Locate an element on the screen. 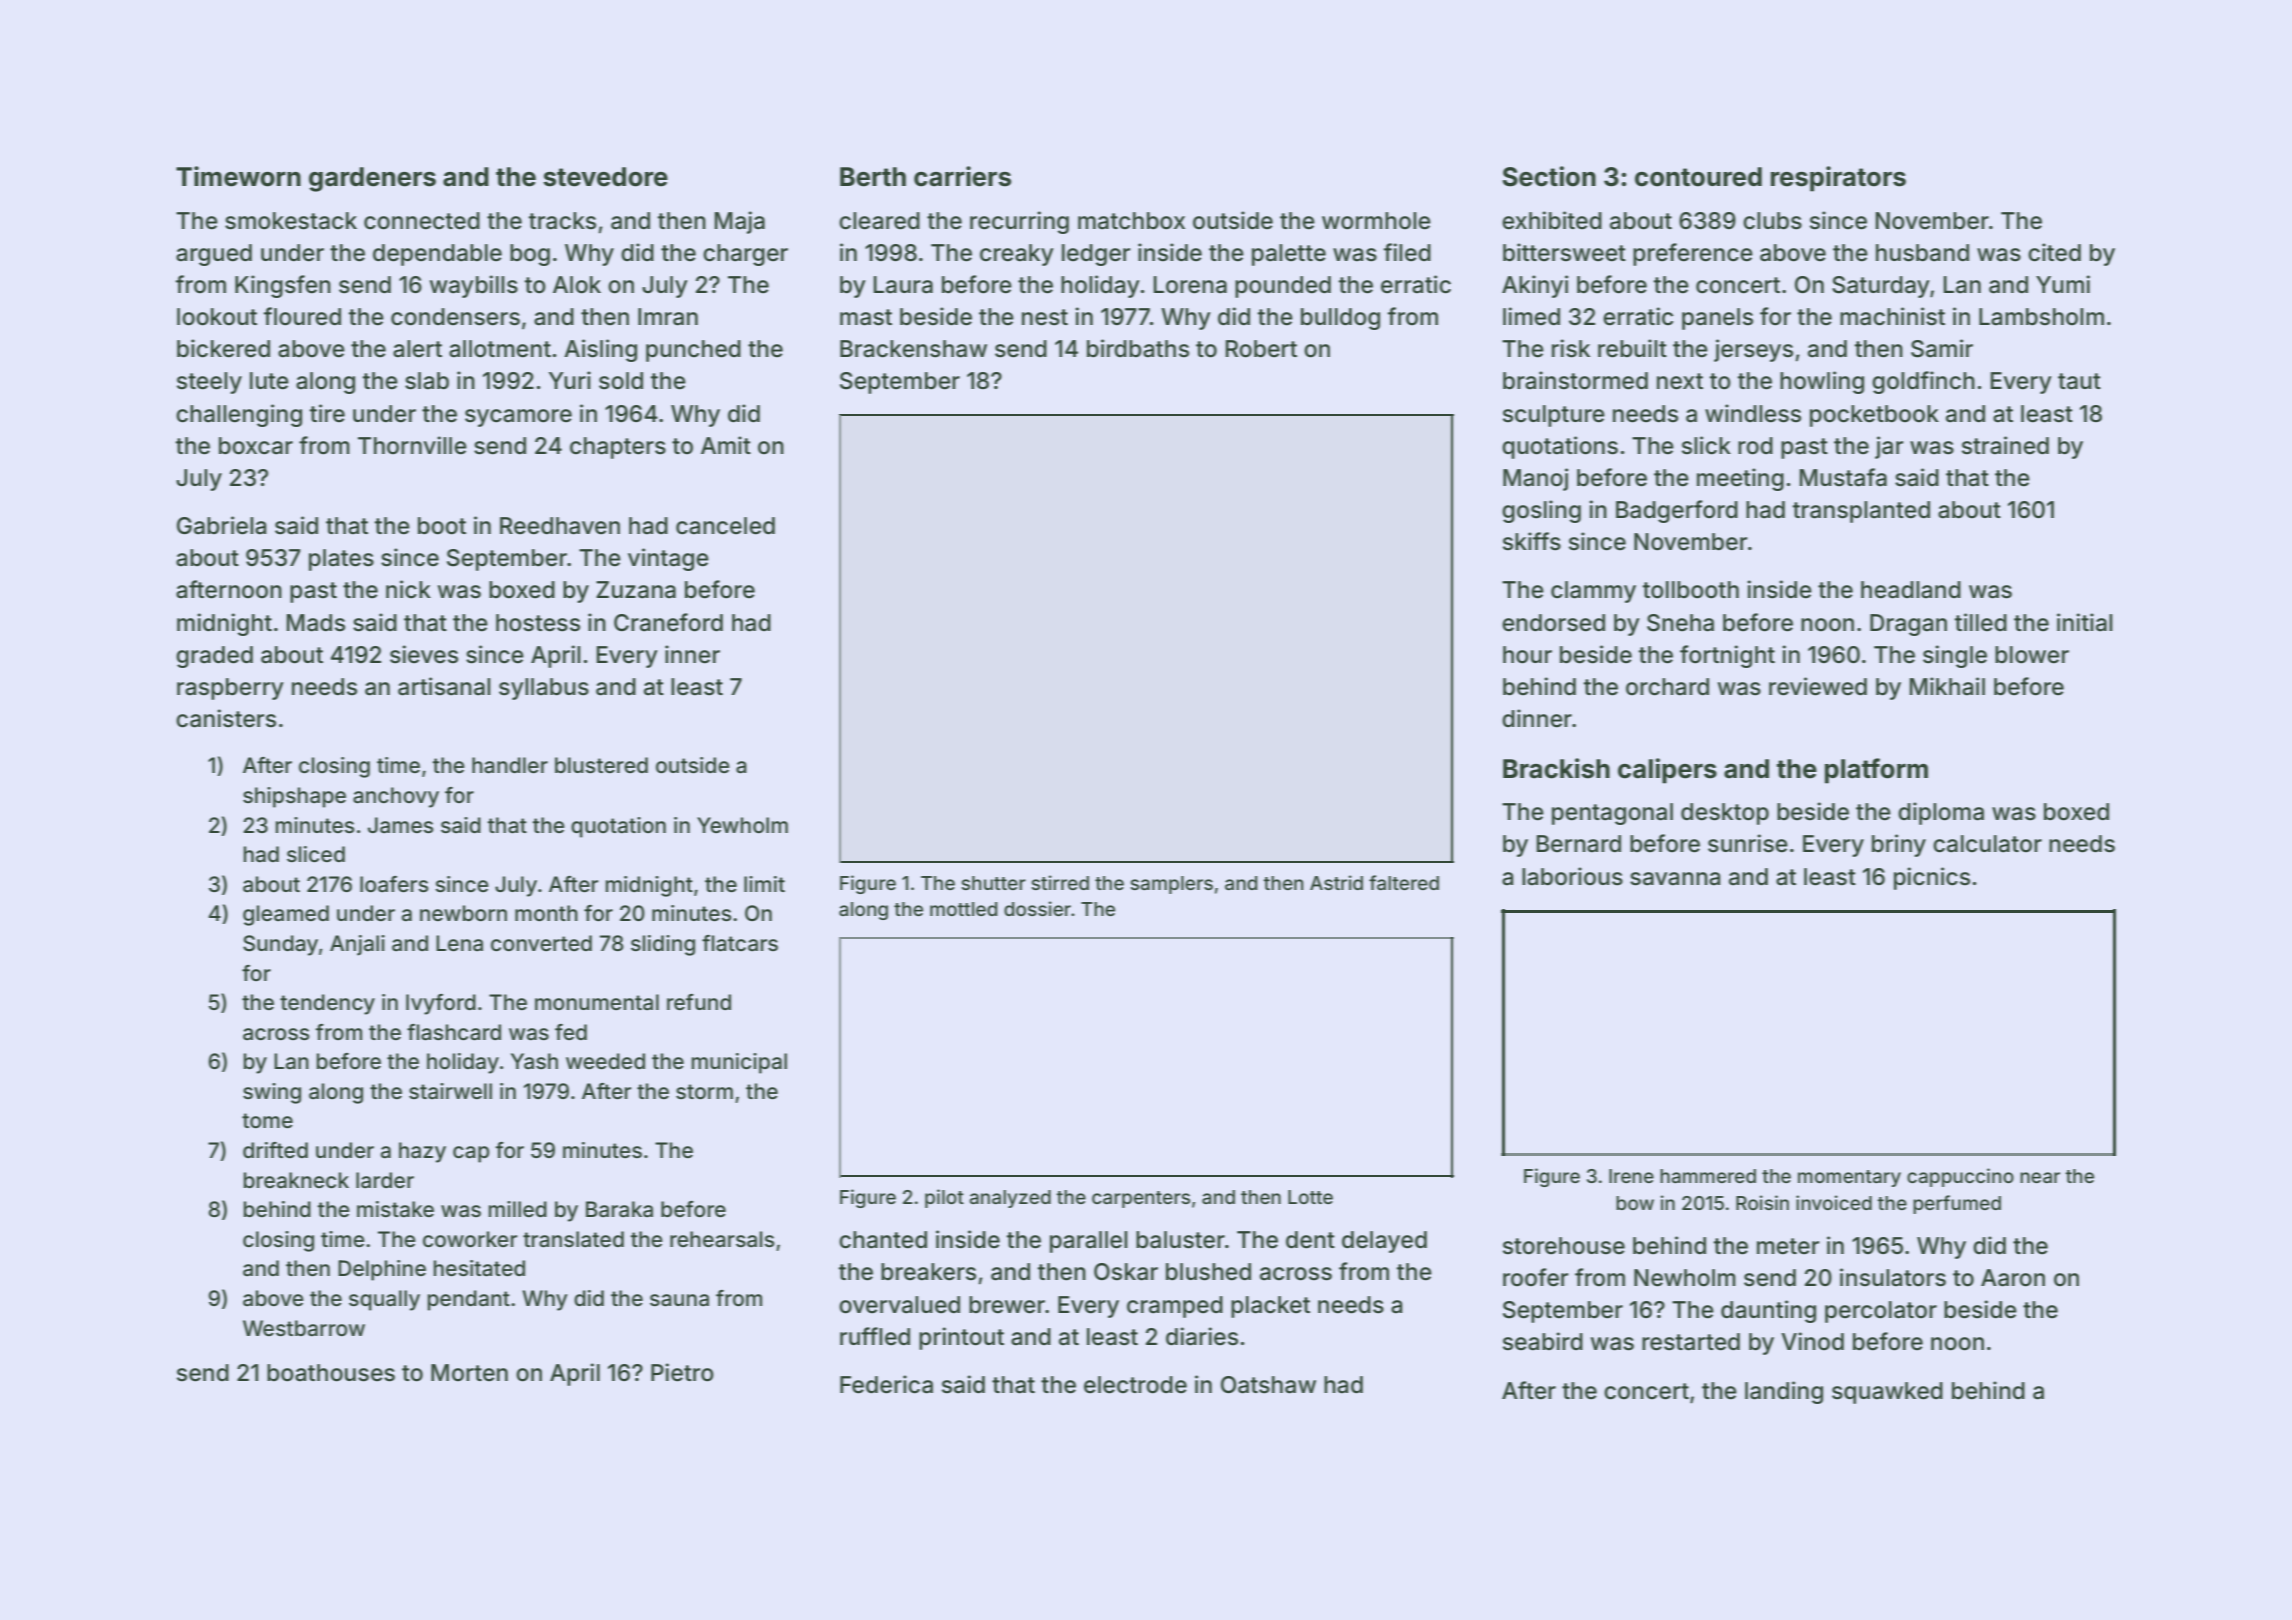 This screenshot has width=2292, height=1620. stevedore is located at coordinates (605, 177).
